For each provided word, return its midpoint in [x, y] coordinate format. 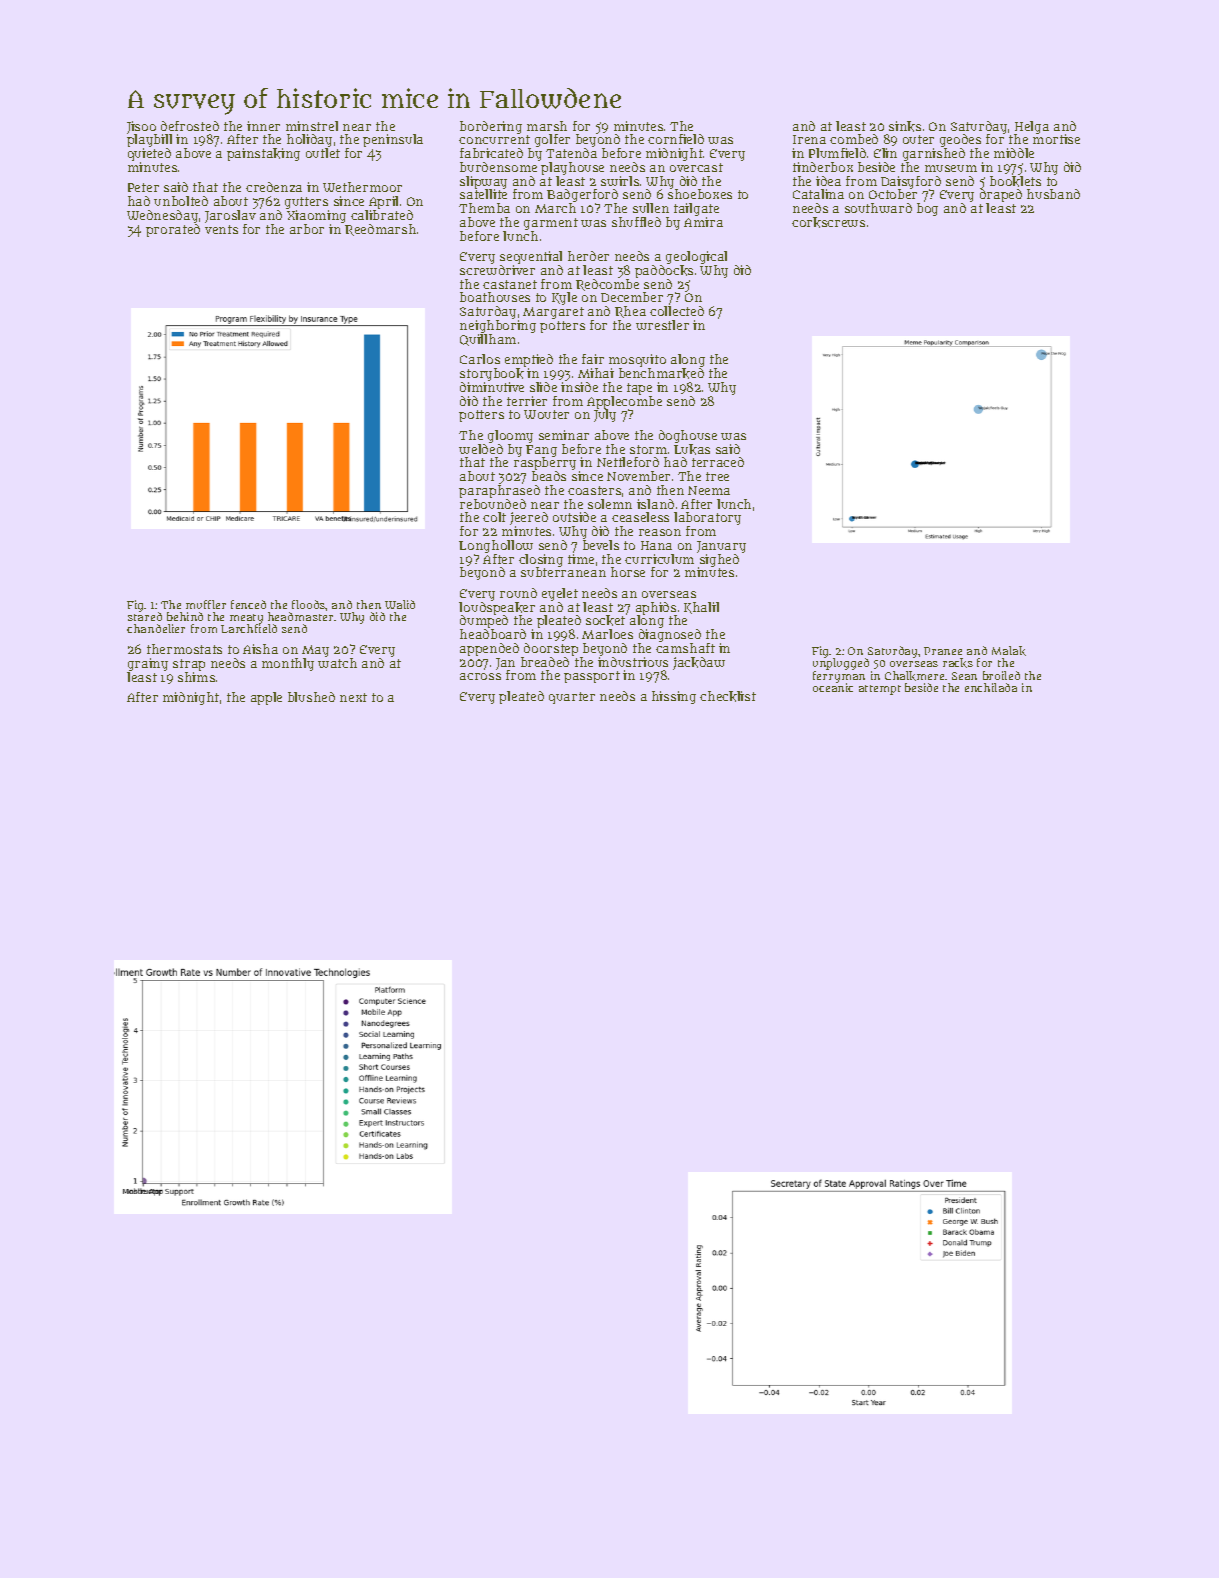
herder [588, 256]
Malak [1009, 651]
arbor [307, 229]
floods [309, 604]
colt [494, 517]
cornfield [676, 139]
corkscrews [828, 222]
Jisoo [142, 128]
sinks [905, 126]
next [353, 697]
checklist [728, 696]
